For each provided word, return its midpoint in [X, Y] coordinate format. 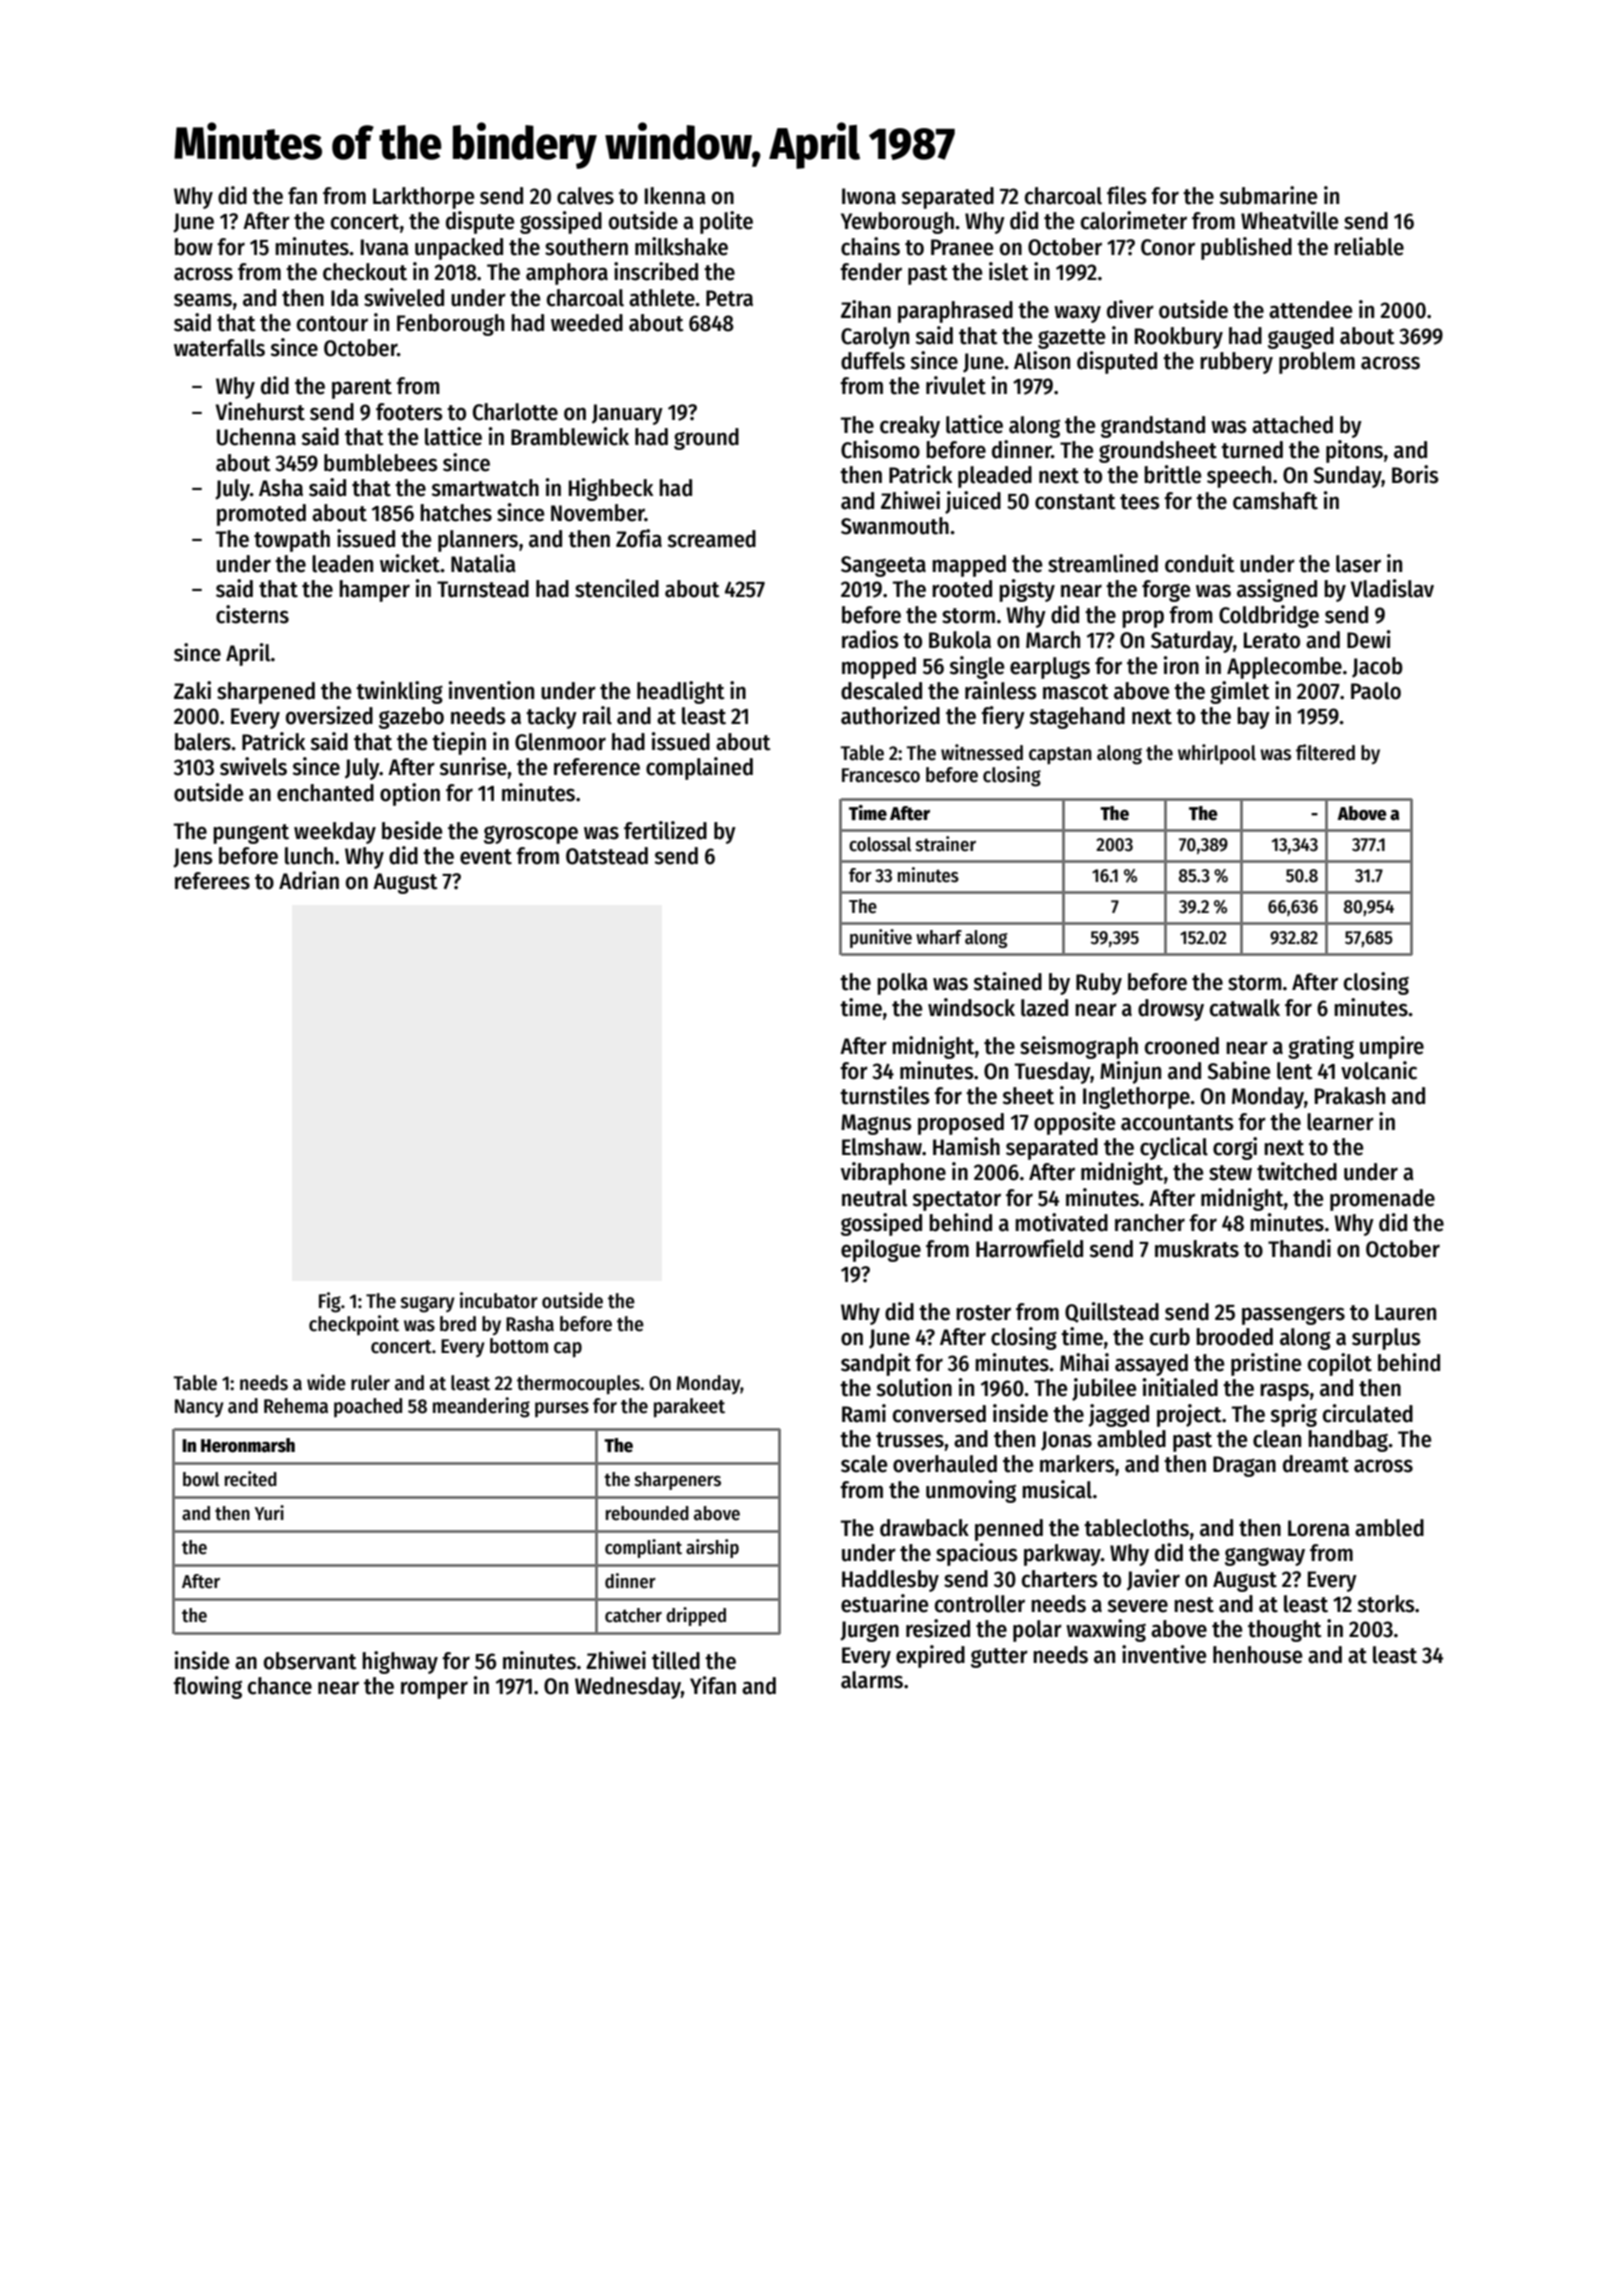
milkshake [681, 246]
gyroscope [531, 834]
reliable [1369, 246]
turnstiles [885, 1095]
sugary [427, 1304]
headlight [681, 692]
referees [212, 881]
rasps [1284, 1392]
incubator [499, 1300]
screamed [711, 539]
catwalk [1245, 1008]
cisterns [252, 614]
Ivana [385, 247]
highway [400, 1662]
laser [1358, 564]
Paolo [1376, 691]
